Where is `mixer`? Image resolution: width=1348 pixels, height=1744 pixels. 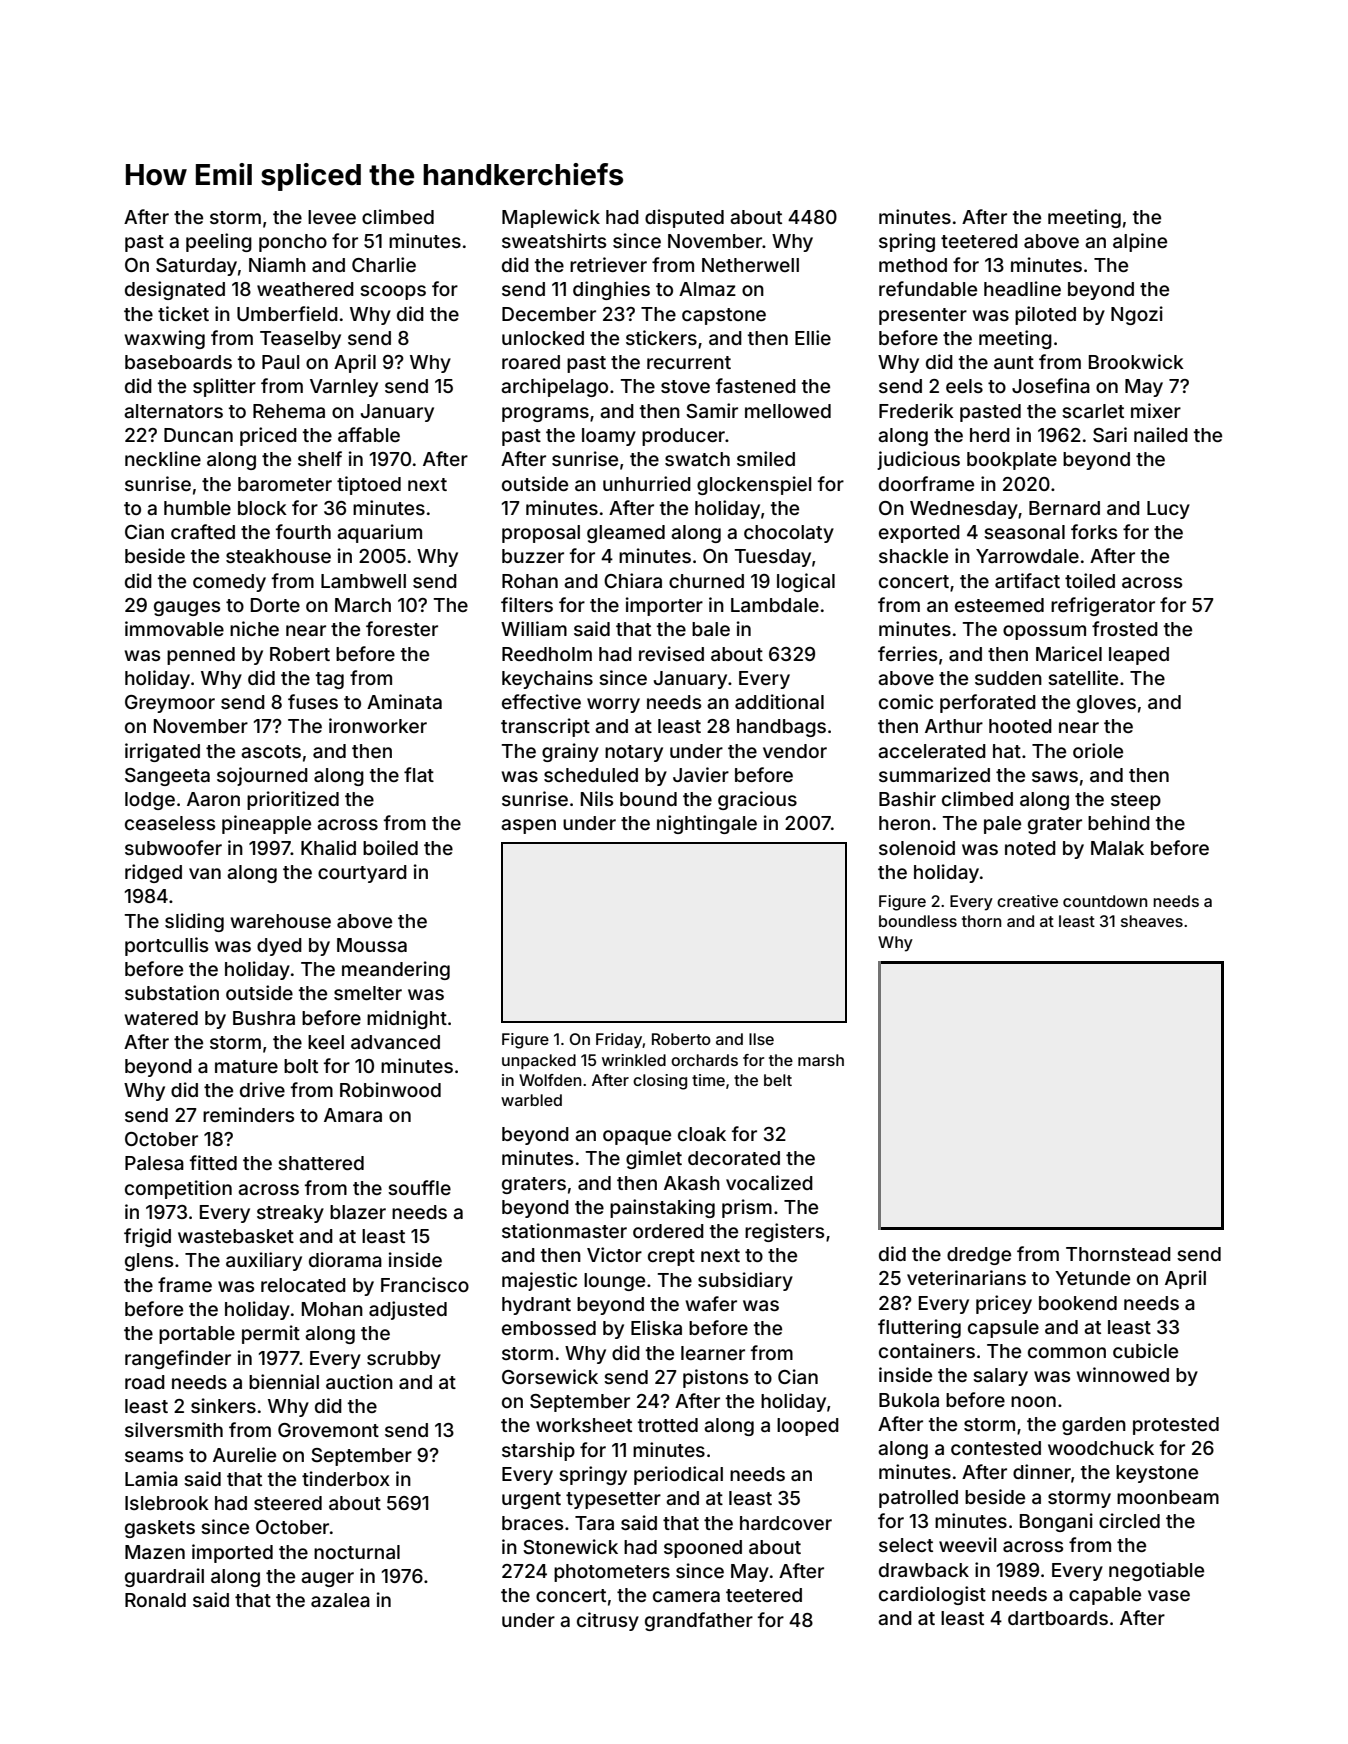 mixer is located at coordinates (1156, 410).
